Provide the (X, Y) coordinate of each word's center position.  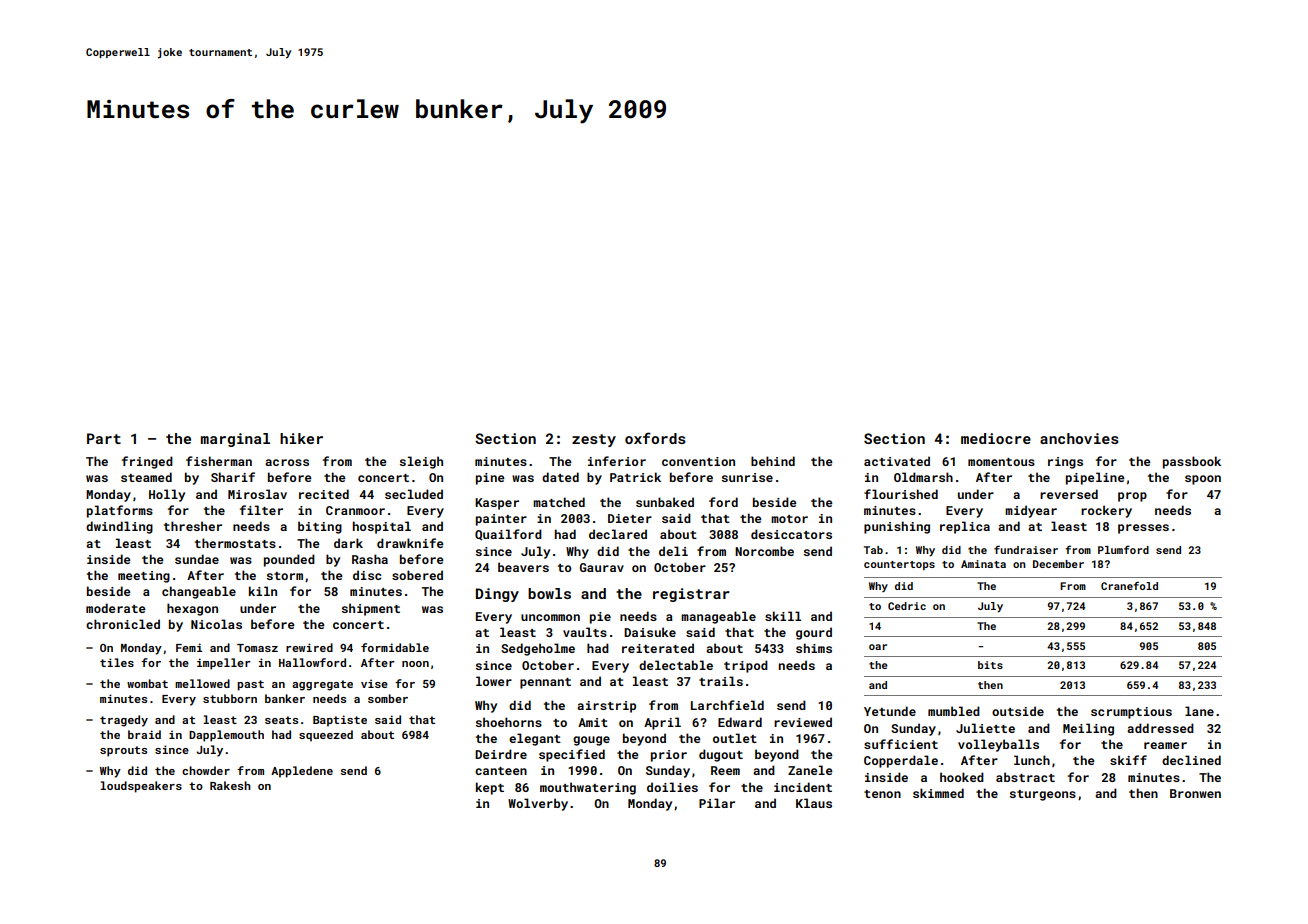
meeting (144, 577)
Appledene (302, 772)
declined (1191, 760)
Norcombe (764, 551)
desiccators (791, 534)
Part (104, 438)
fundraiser (1026, 549)
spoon (1203, 480)
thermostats (235, 543)
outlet (735, 738)
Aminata (983, 564)
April (662, 723)
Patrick (635, 477)
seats (281, 720)
